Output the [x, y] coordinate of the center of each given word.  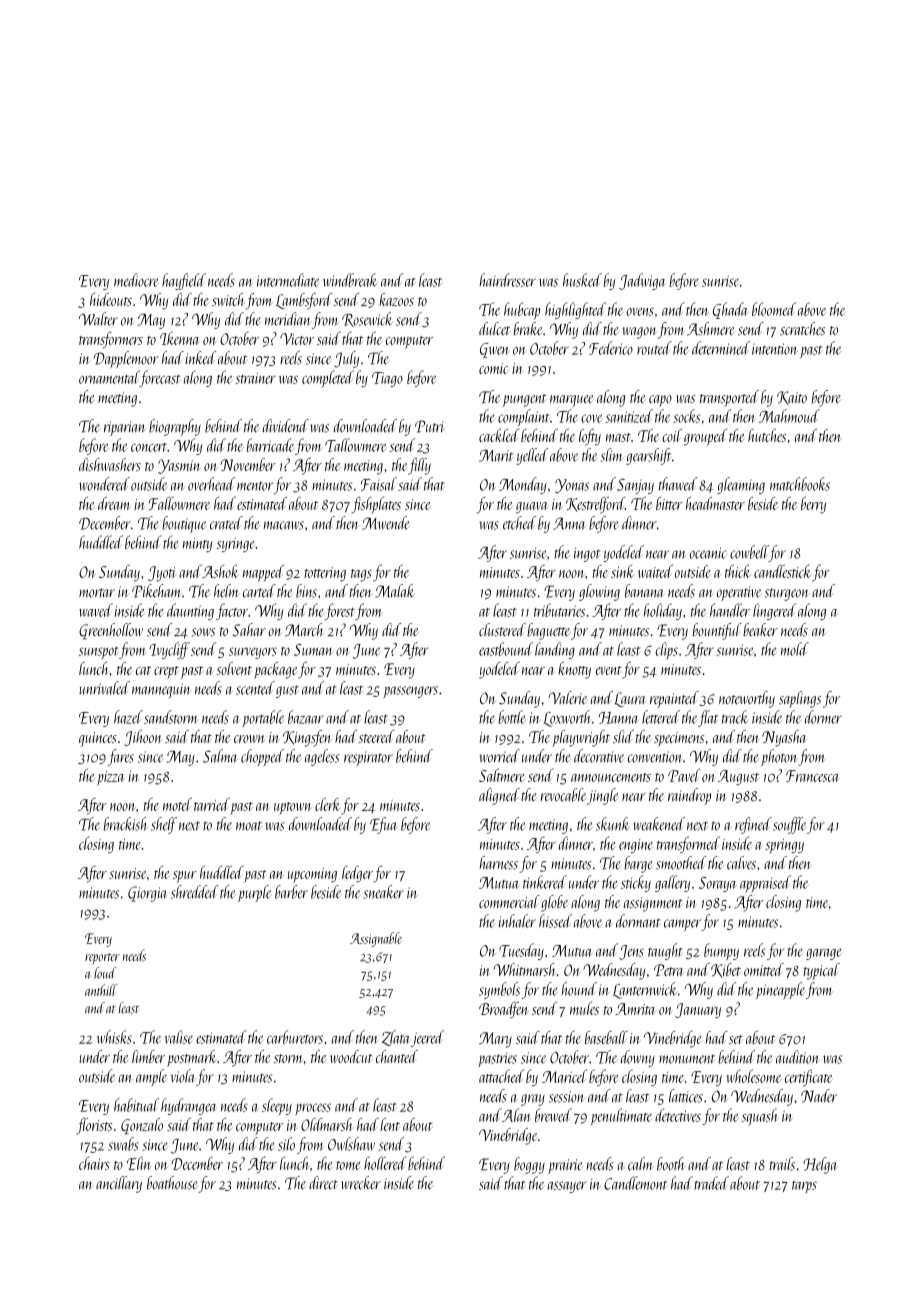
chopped [262, 757]
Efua [383, 825]
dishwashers [110, 464]
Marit [496, 455]
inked [200, 358]
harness [498, 863]
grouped [705, 437]
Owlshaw [351, 1144]
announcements [611, 777]
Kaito [792, 398]
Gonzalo [142, 1126]
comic [494, 368]
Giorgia [147, 894]
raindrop [689, 796]
